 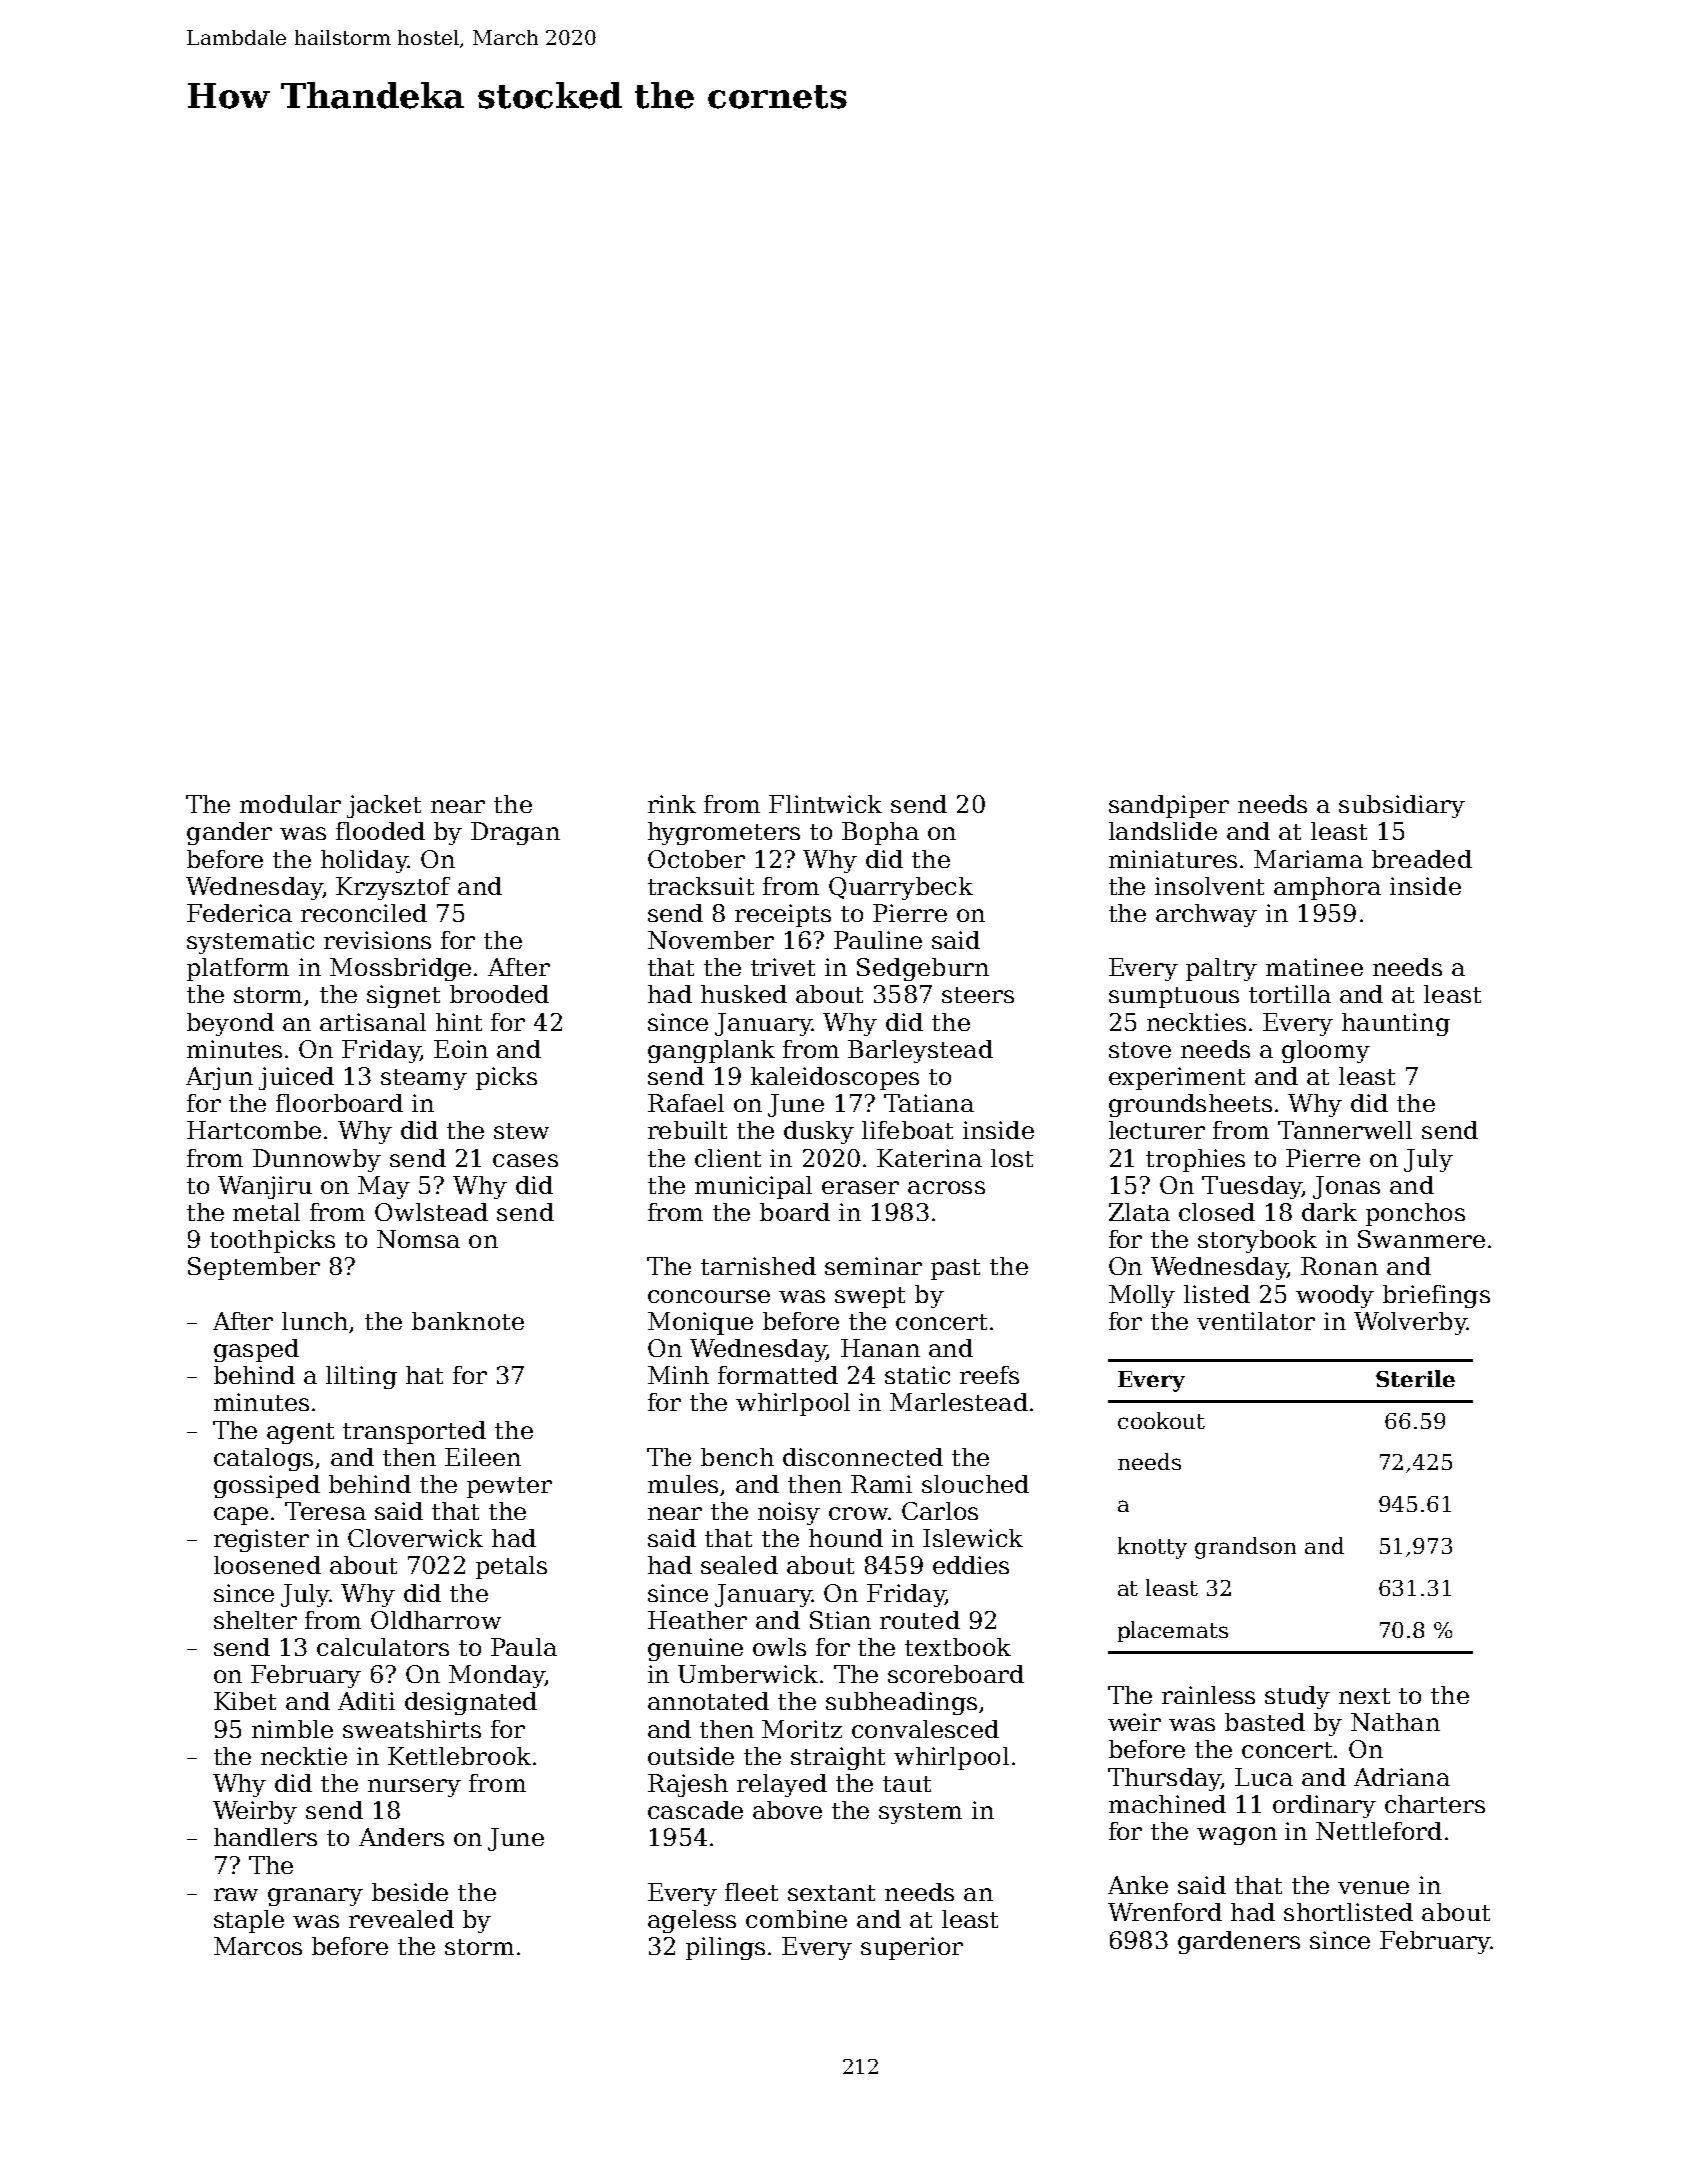 I want to click on jacket, so click(x=384, y=806).
